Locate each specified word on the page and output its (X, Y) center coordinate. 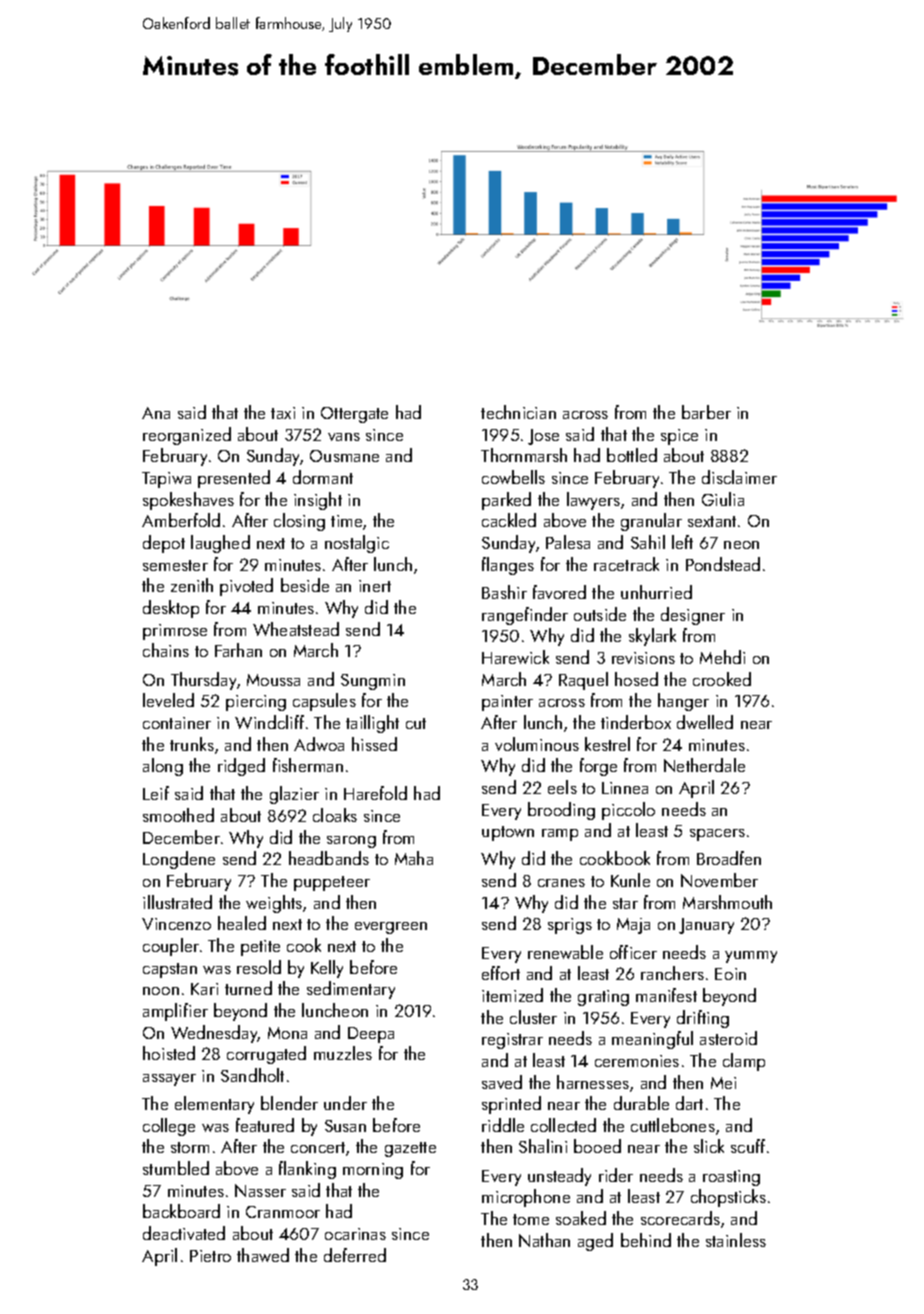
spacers (717, 835)
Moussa (273, 680)
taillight (372, 724)
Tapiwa (166, 480)
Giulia (723, 499)
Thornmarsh (524, 455)
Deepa (371, 1035)
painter (507, 703)
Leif (156, 793)
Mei (723, 1083)
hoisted (169, 1053)
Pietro (210, 1256)
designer (693, 616)
